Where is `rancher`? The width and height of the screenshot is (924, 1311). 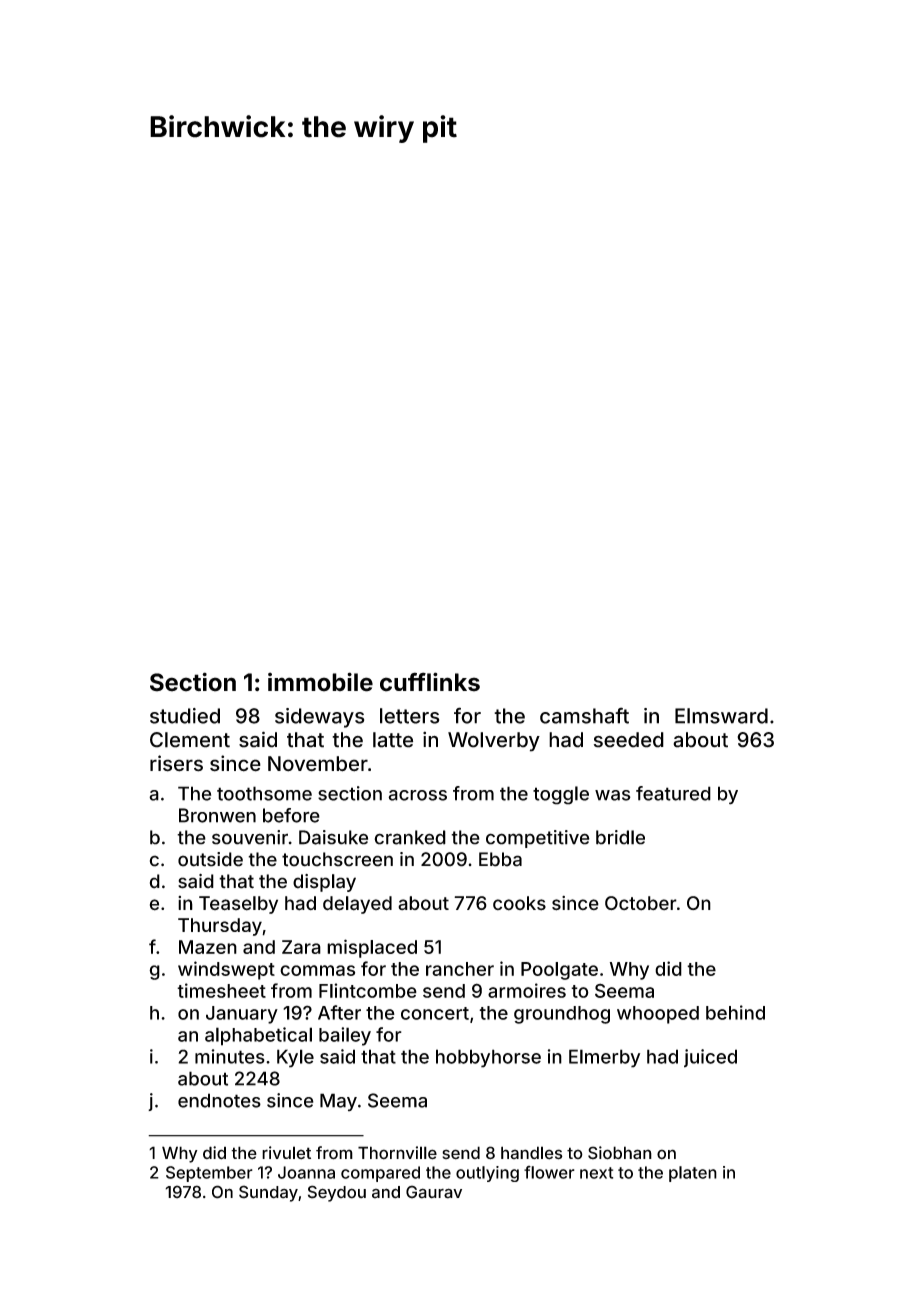
rancher is located at coordinates (460, 969).
